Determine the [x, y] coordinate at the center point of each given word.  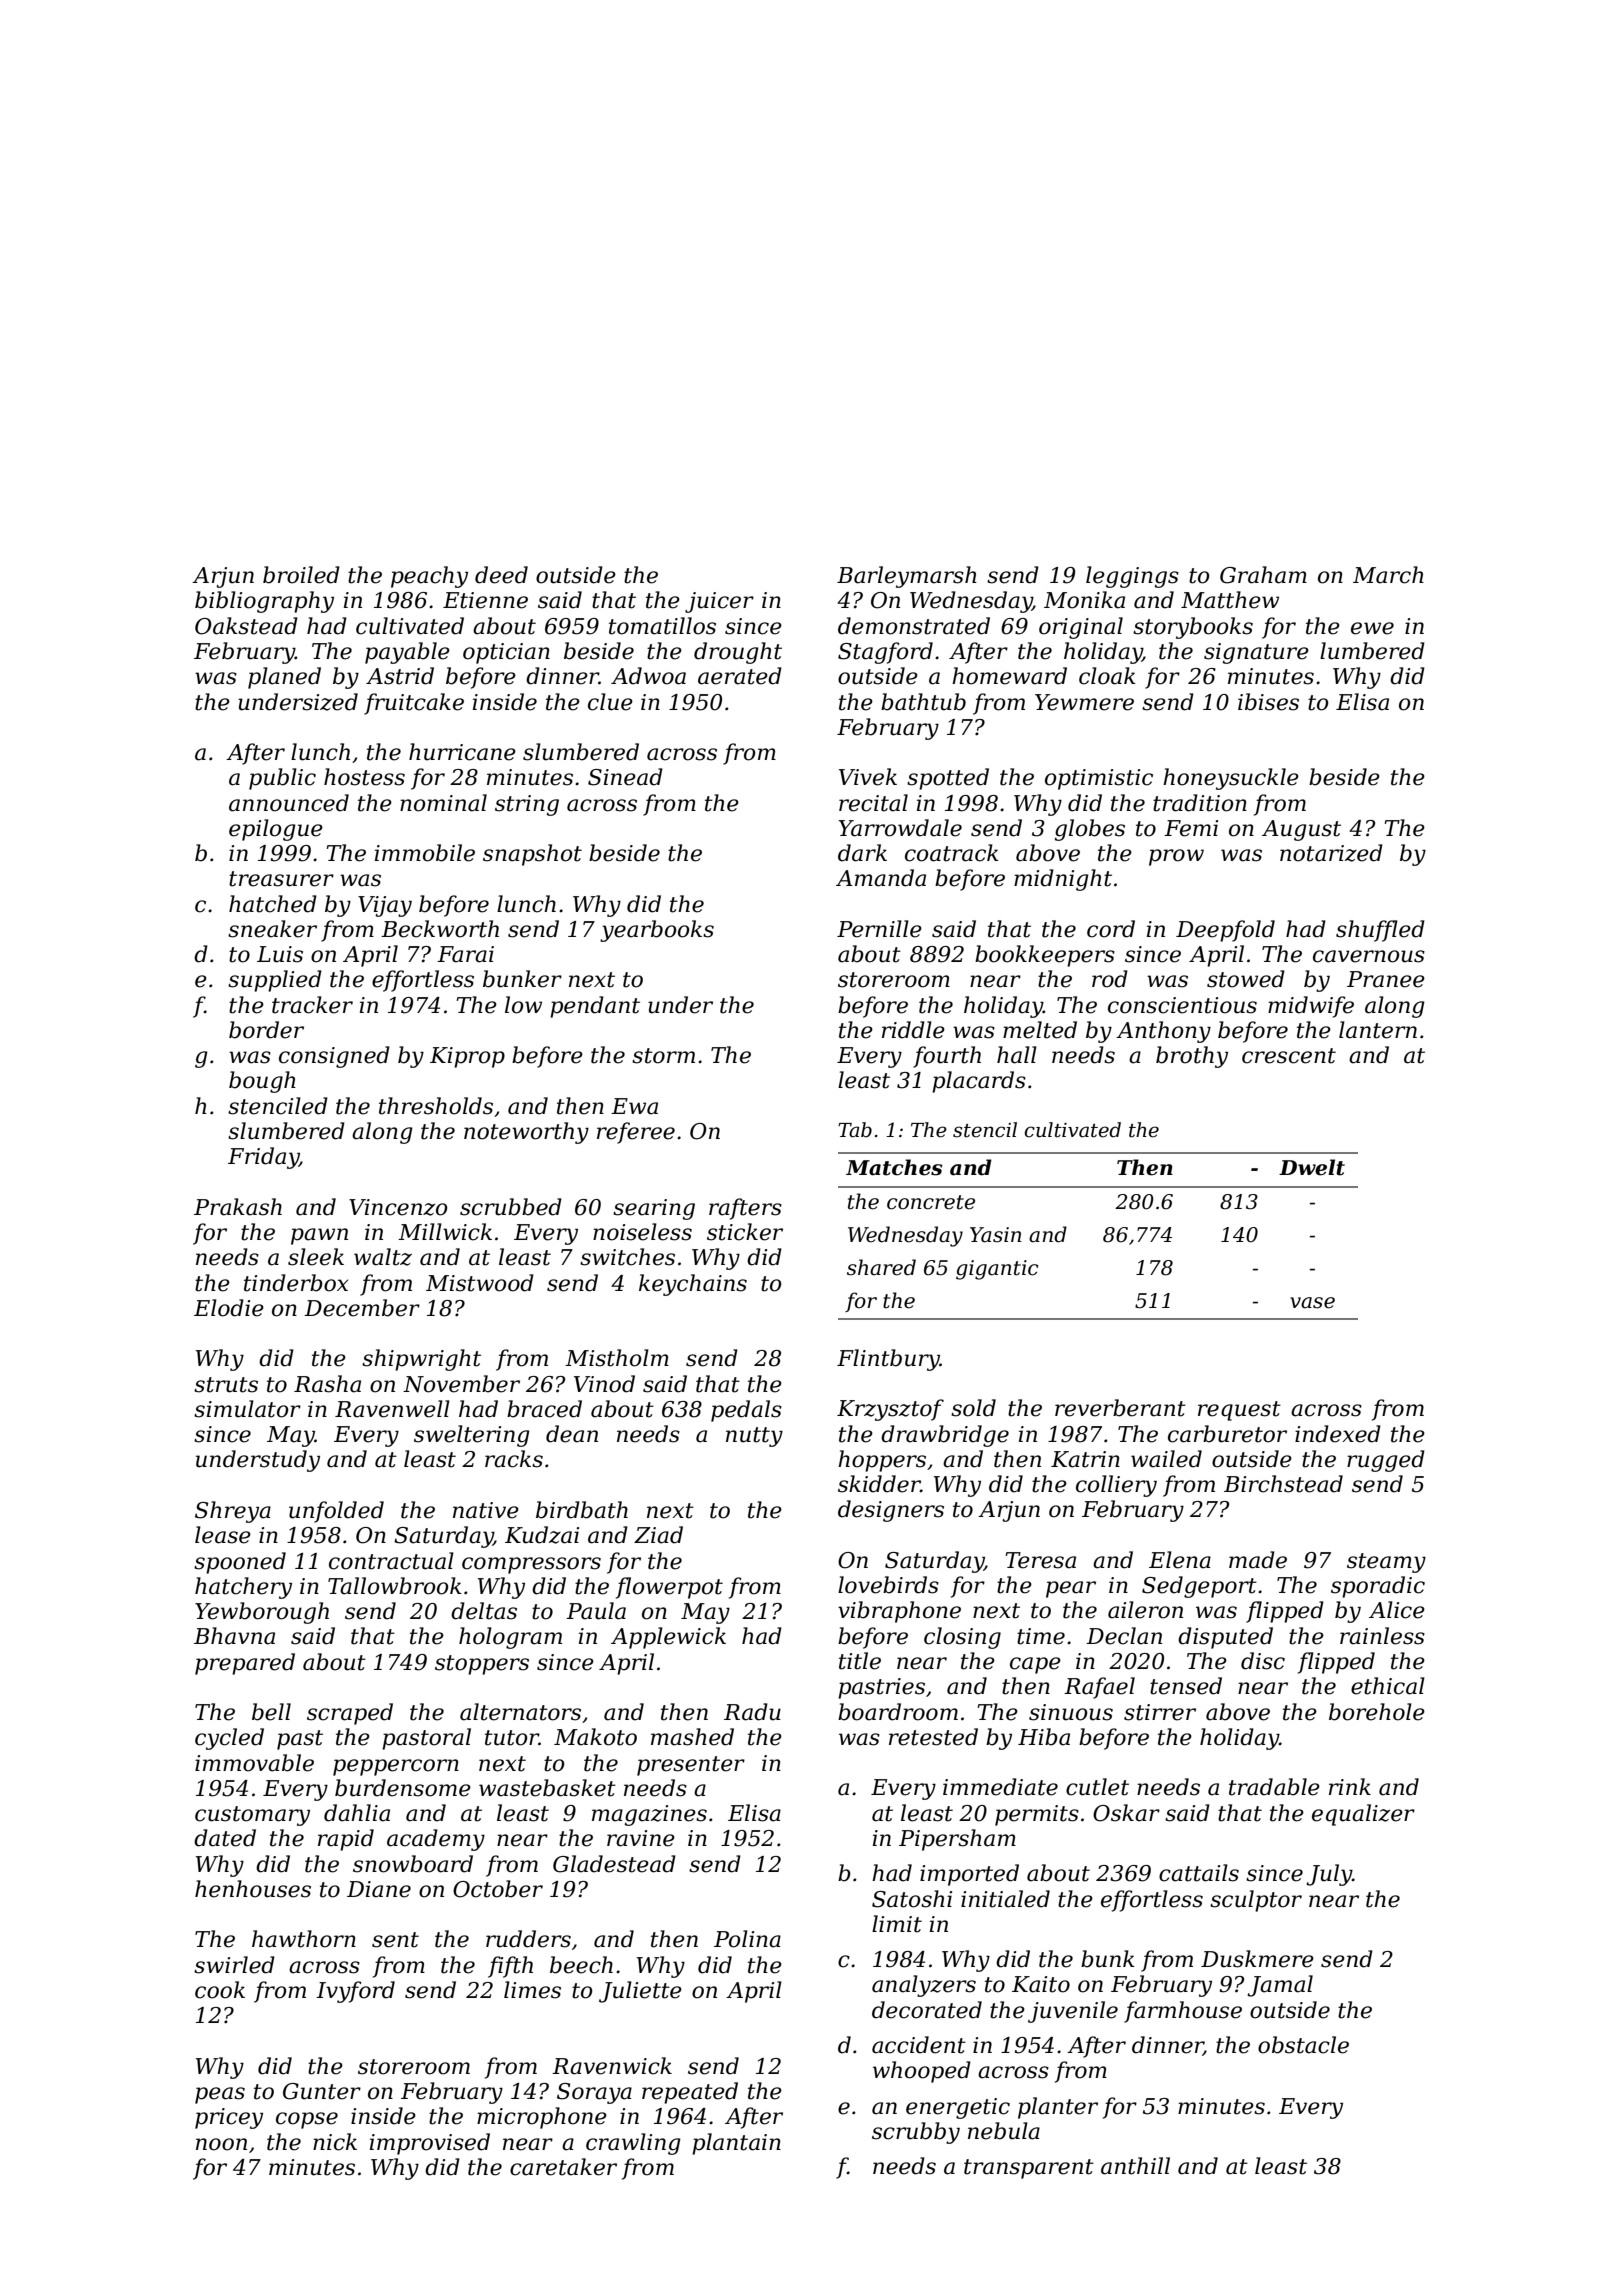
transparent [1029, 2169]
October [498, 1889]
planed [284, 678]
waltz [383, 1257]
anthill [1135, 2166]
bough [262, 1082]
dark [862, 853]
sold [973, 1408]
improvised [430, 2144]
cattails [1199, 1873]
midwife [1311, 1007]
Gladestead [614, 1864]
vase [1312, 1303]
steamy [1386, 1563]
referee [636, 1133]
